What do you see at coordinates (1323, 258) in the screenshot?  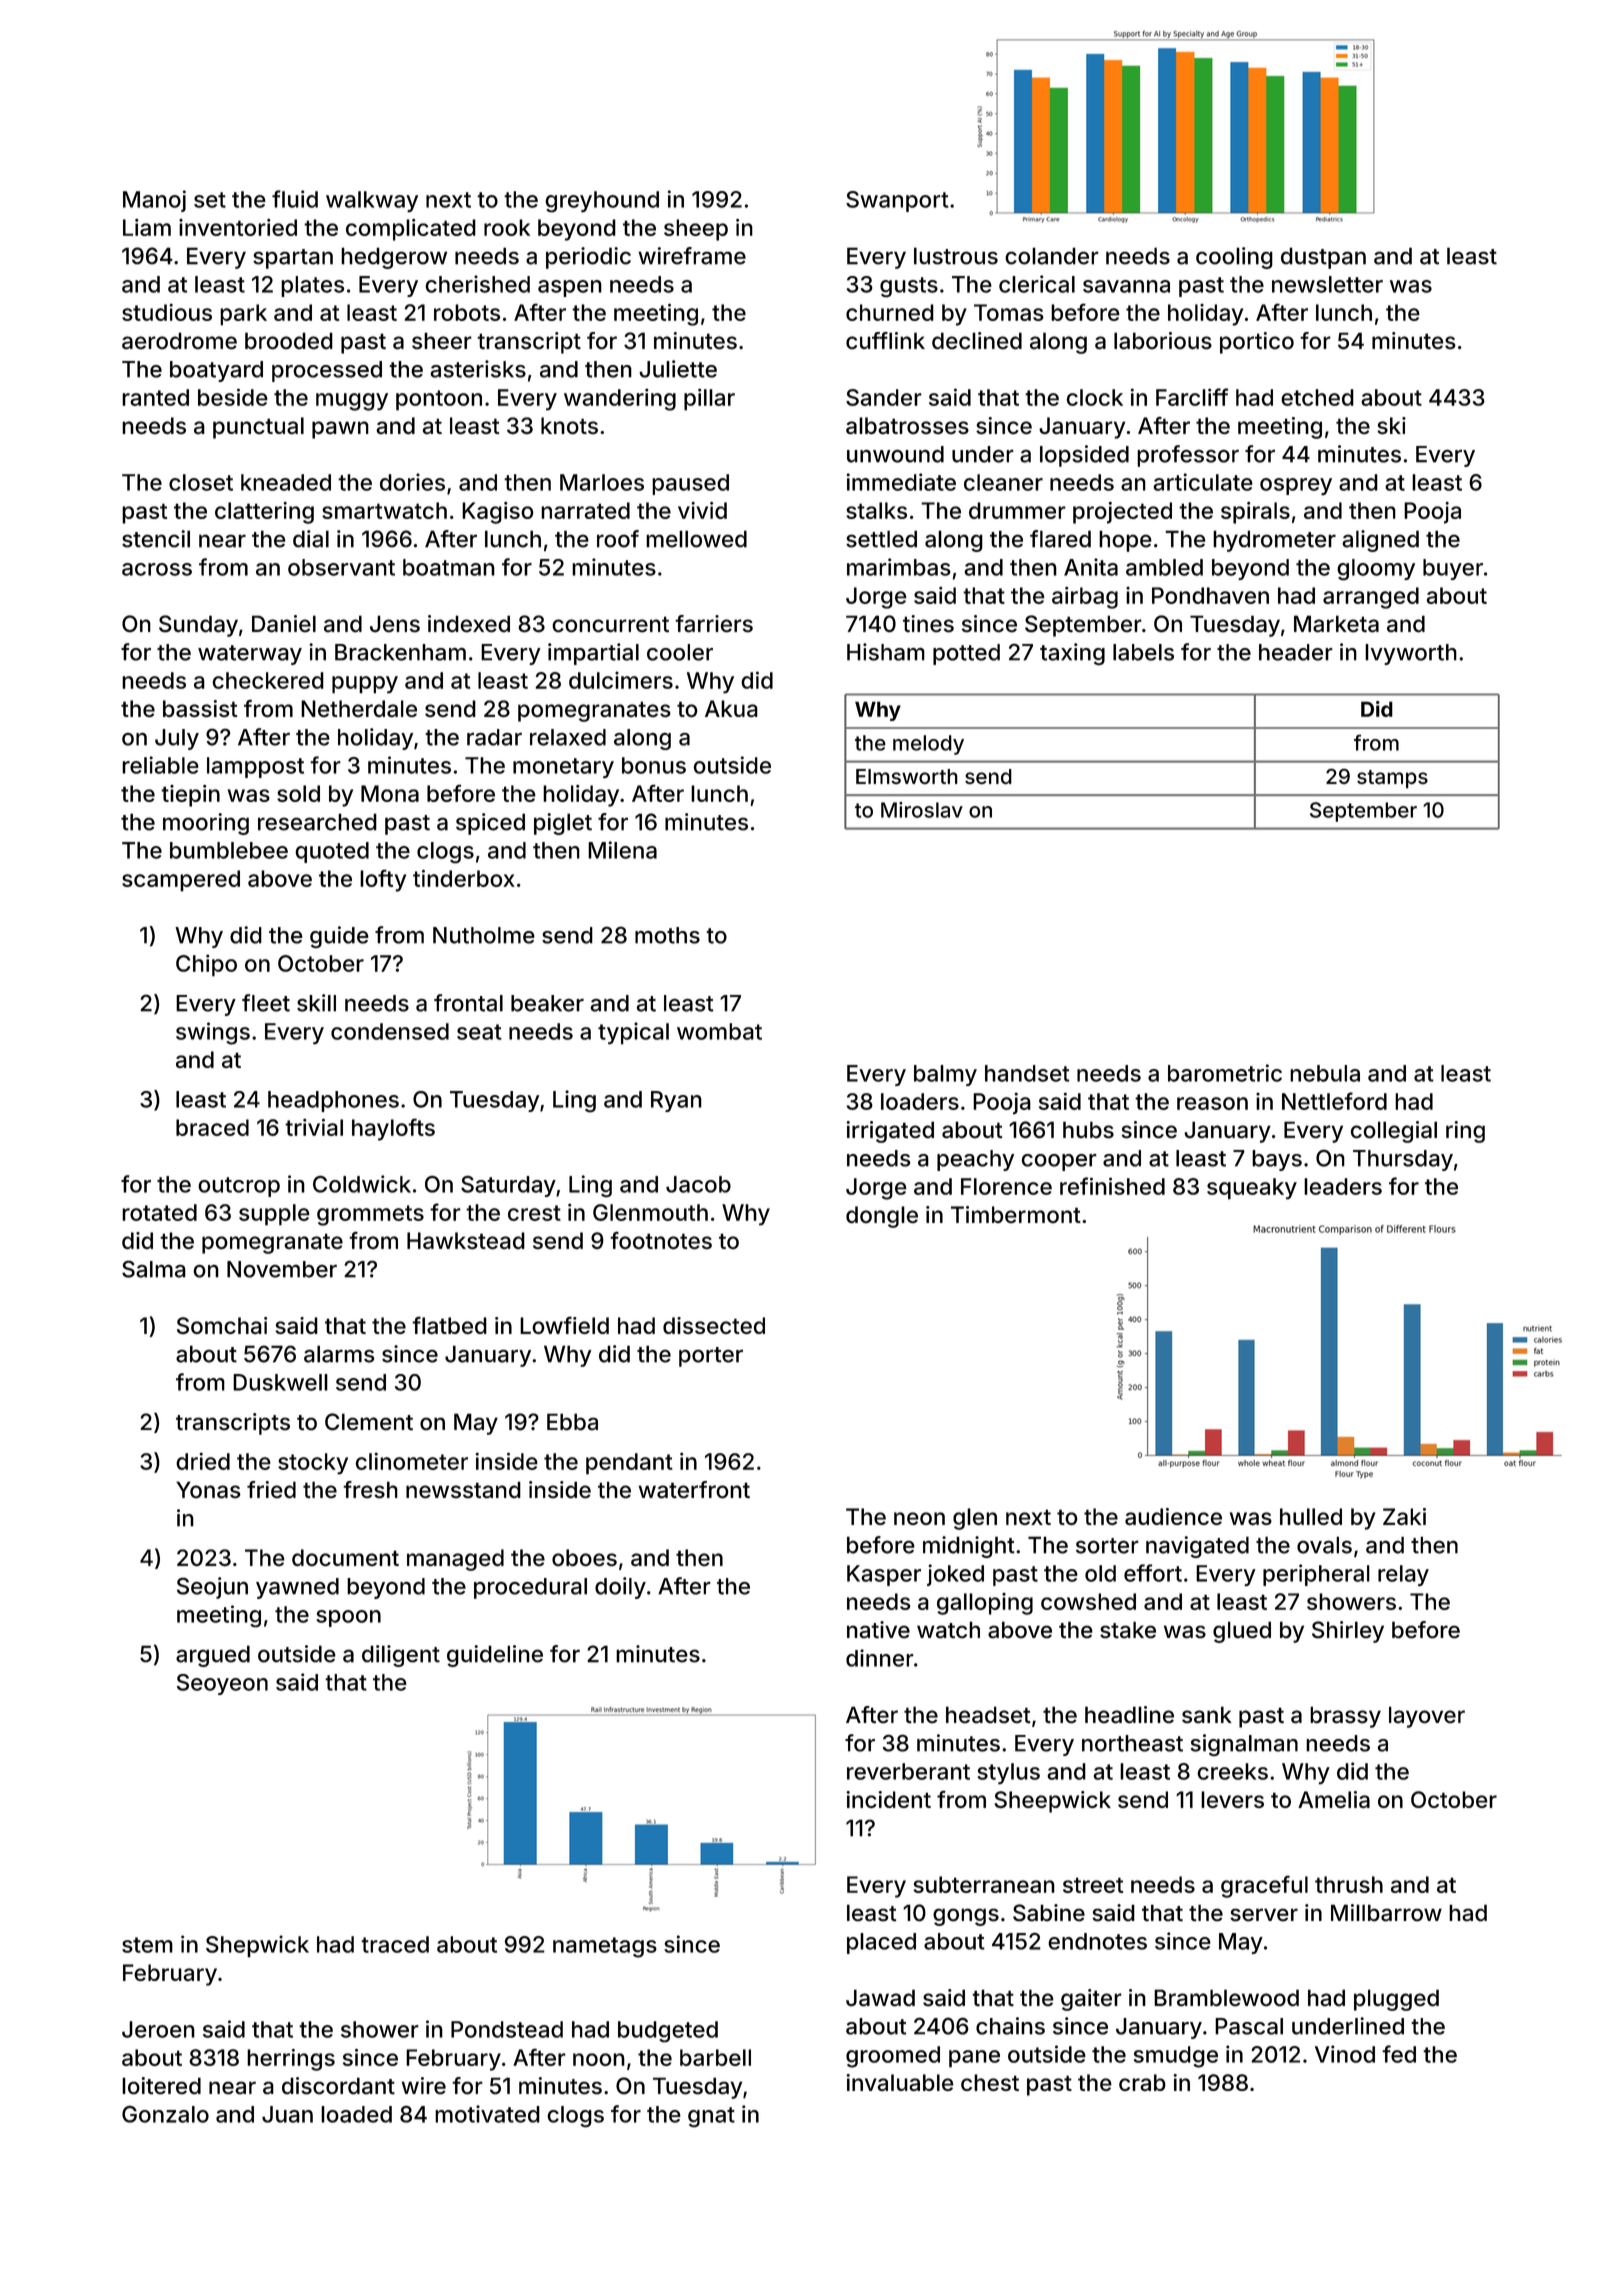 I see `dustpan` at bounding box center [1323, 258].
